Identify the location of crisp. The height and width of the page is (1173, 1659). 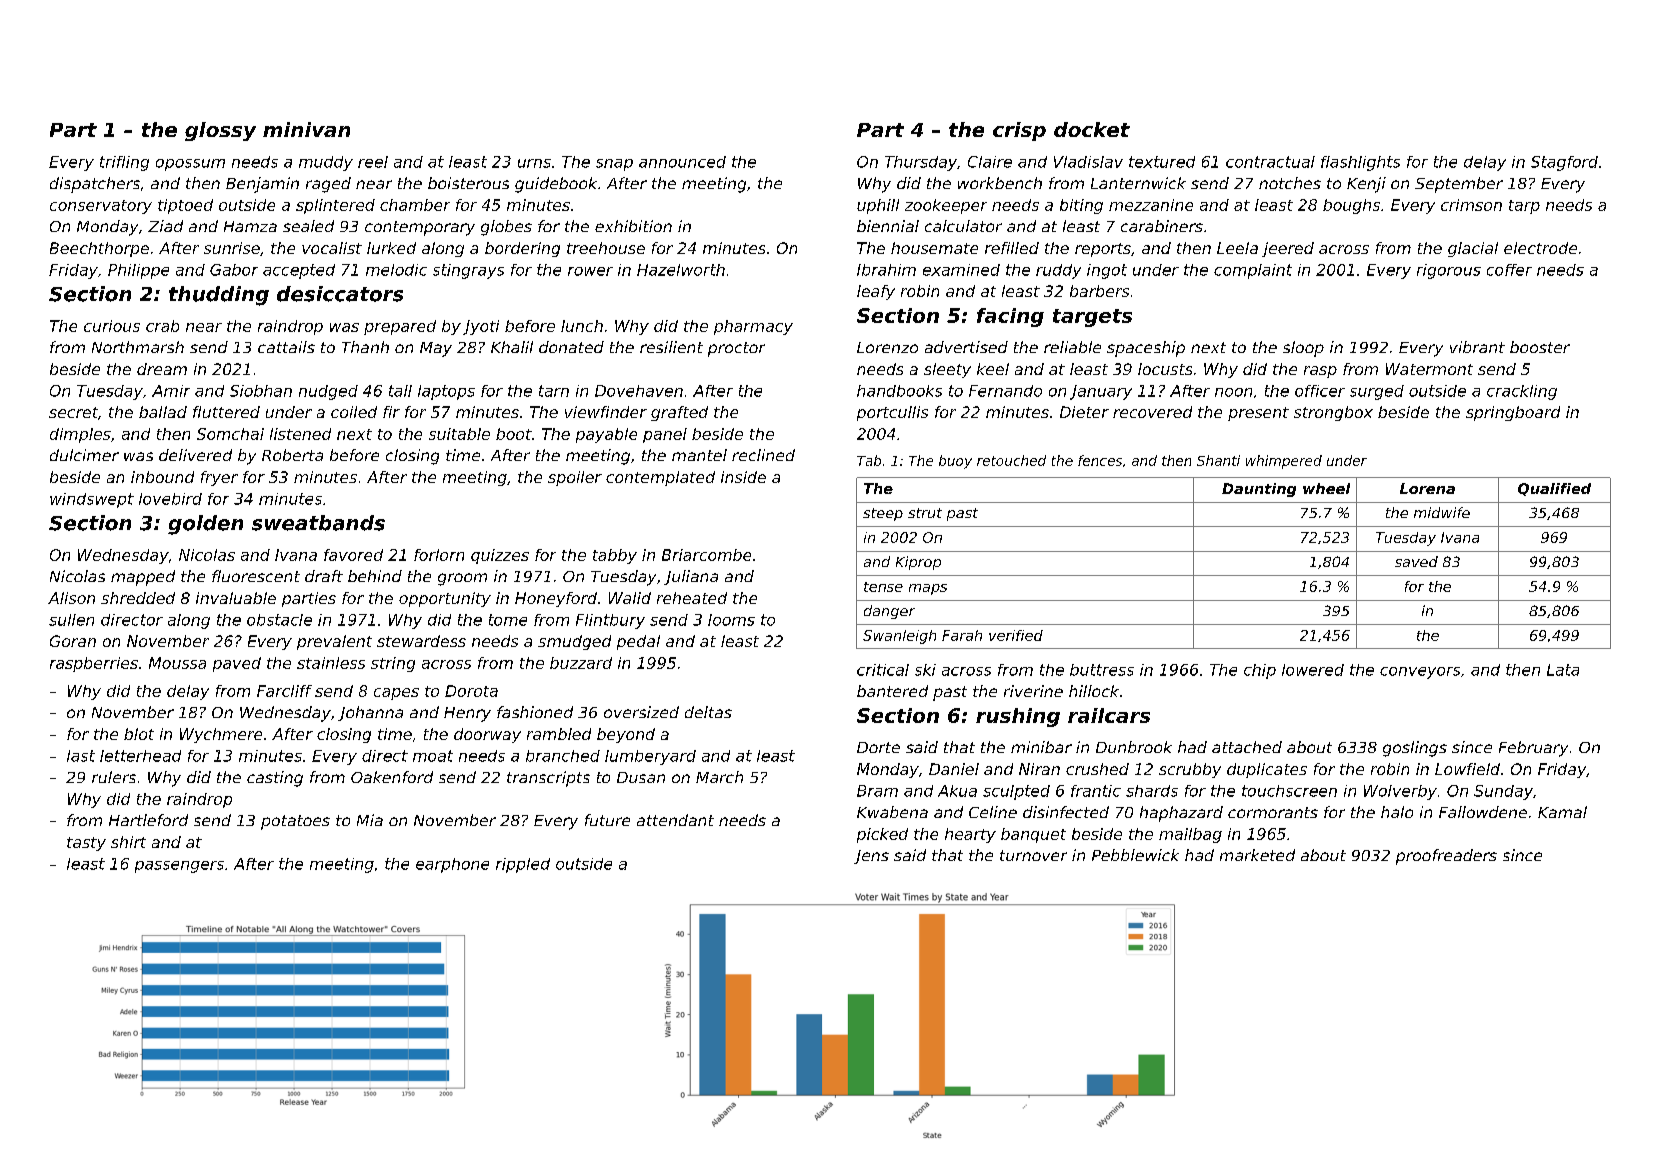
(1019, 131).
